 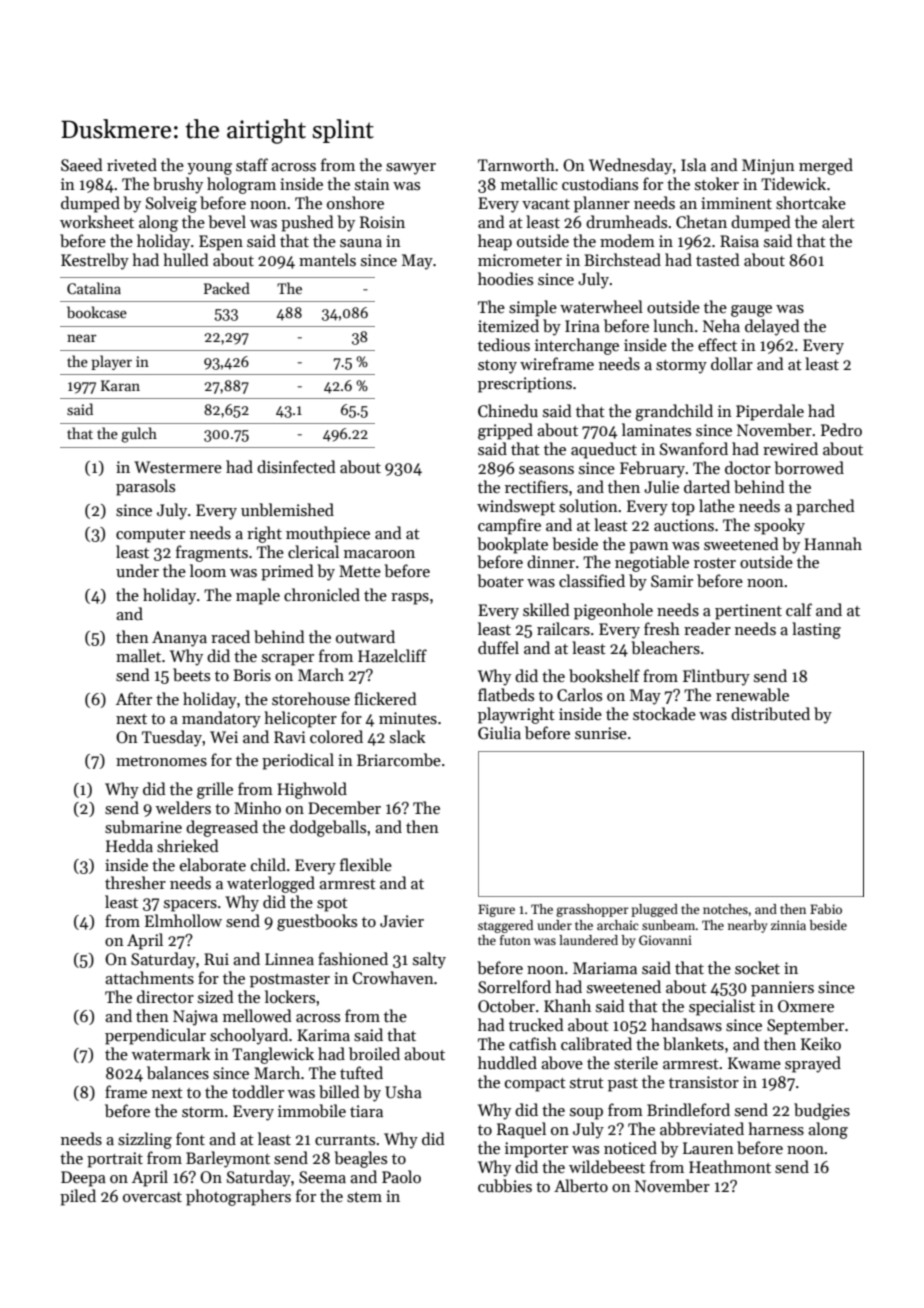 I want to click on submarine, so click(x=143, y=827).
